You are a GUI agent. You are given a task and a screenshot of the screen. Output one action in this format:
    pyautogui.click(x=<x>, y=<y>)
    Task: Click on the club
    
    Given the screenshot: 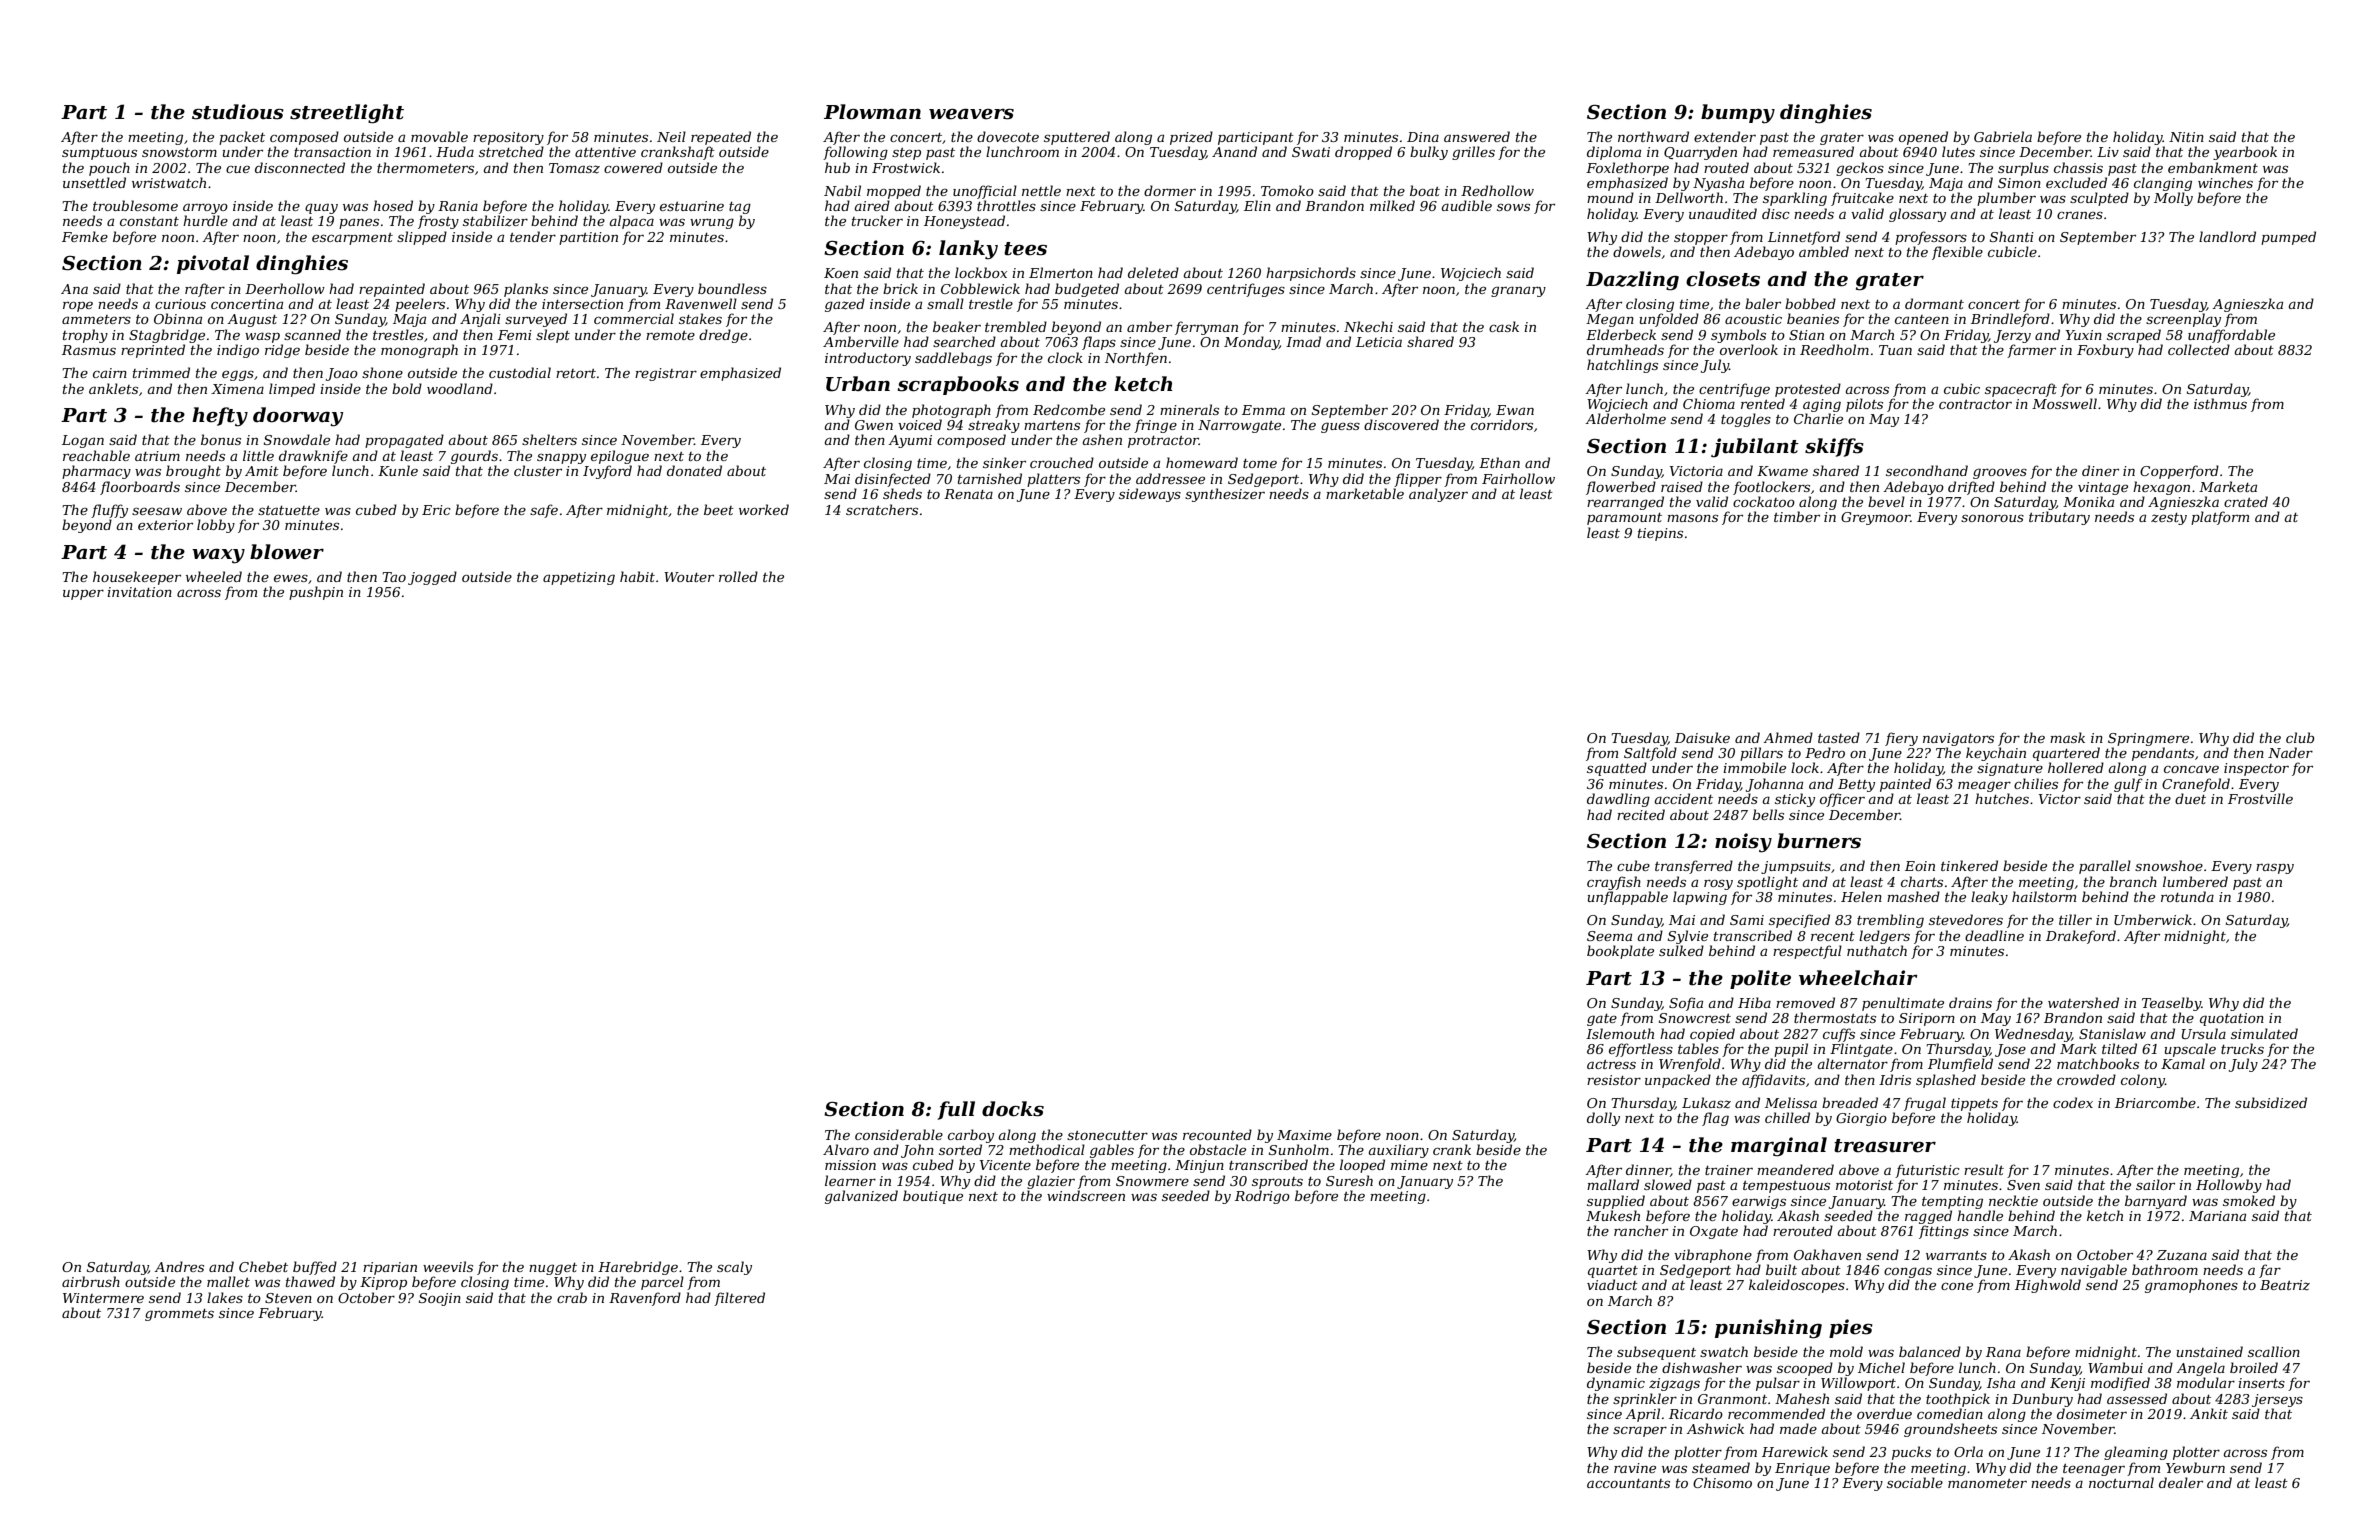 What is the action you would take?
    pyautogui.click(x=2300, y=737)
